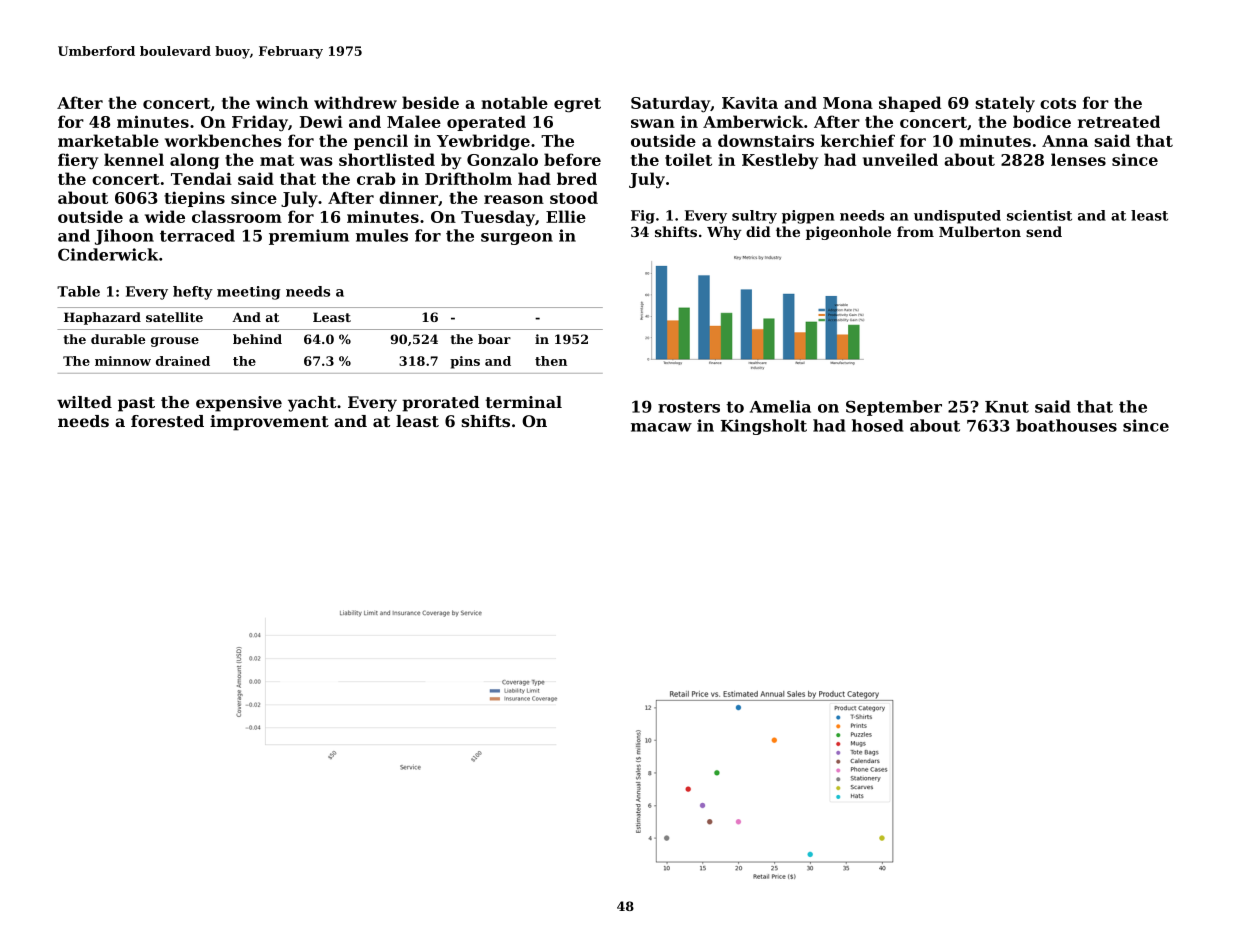  Describe the element at coordinates (84, 402) in the document. I see `wilted` at that location.
